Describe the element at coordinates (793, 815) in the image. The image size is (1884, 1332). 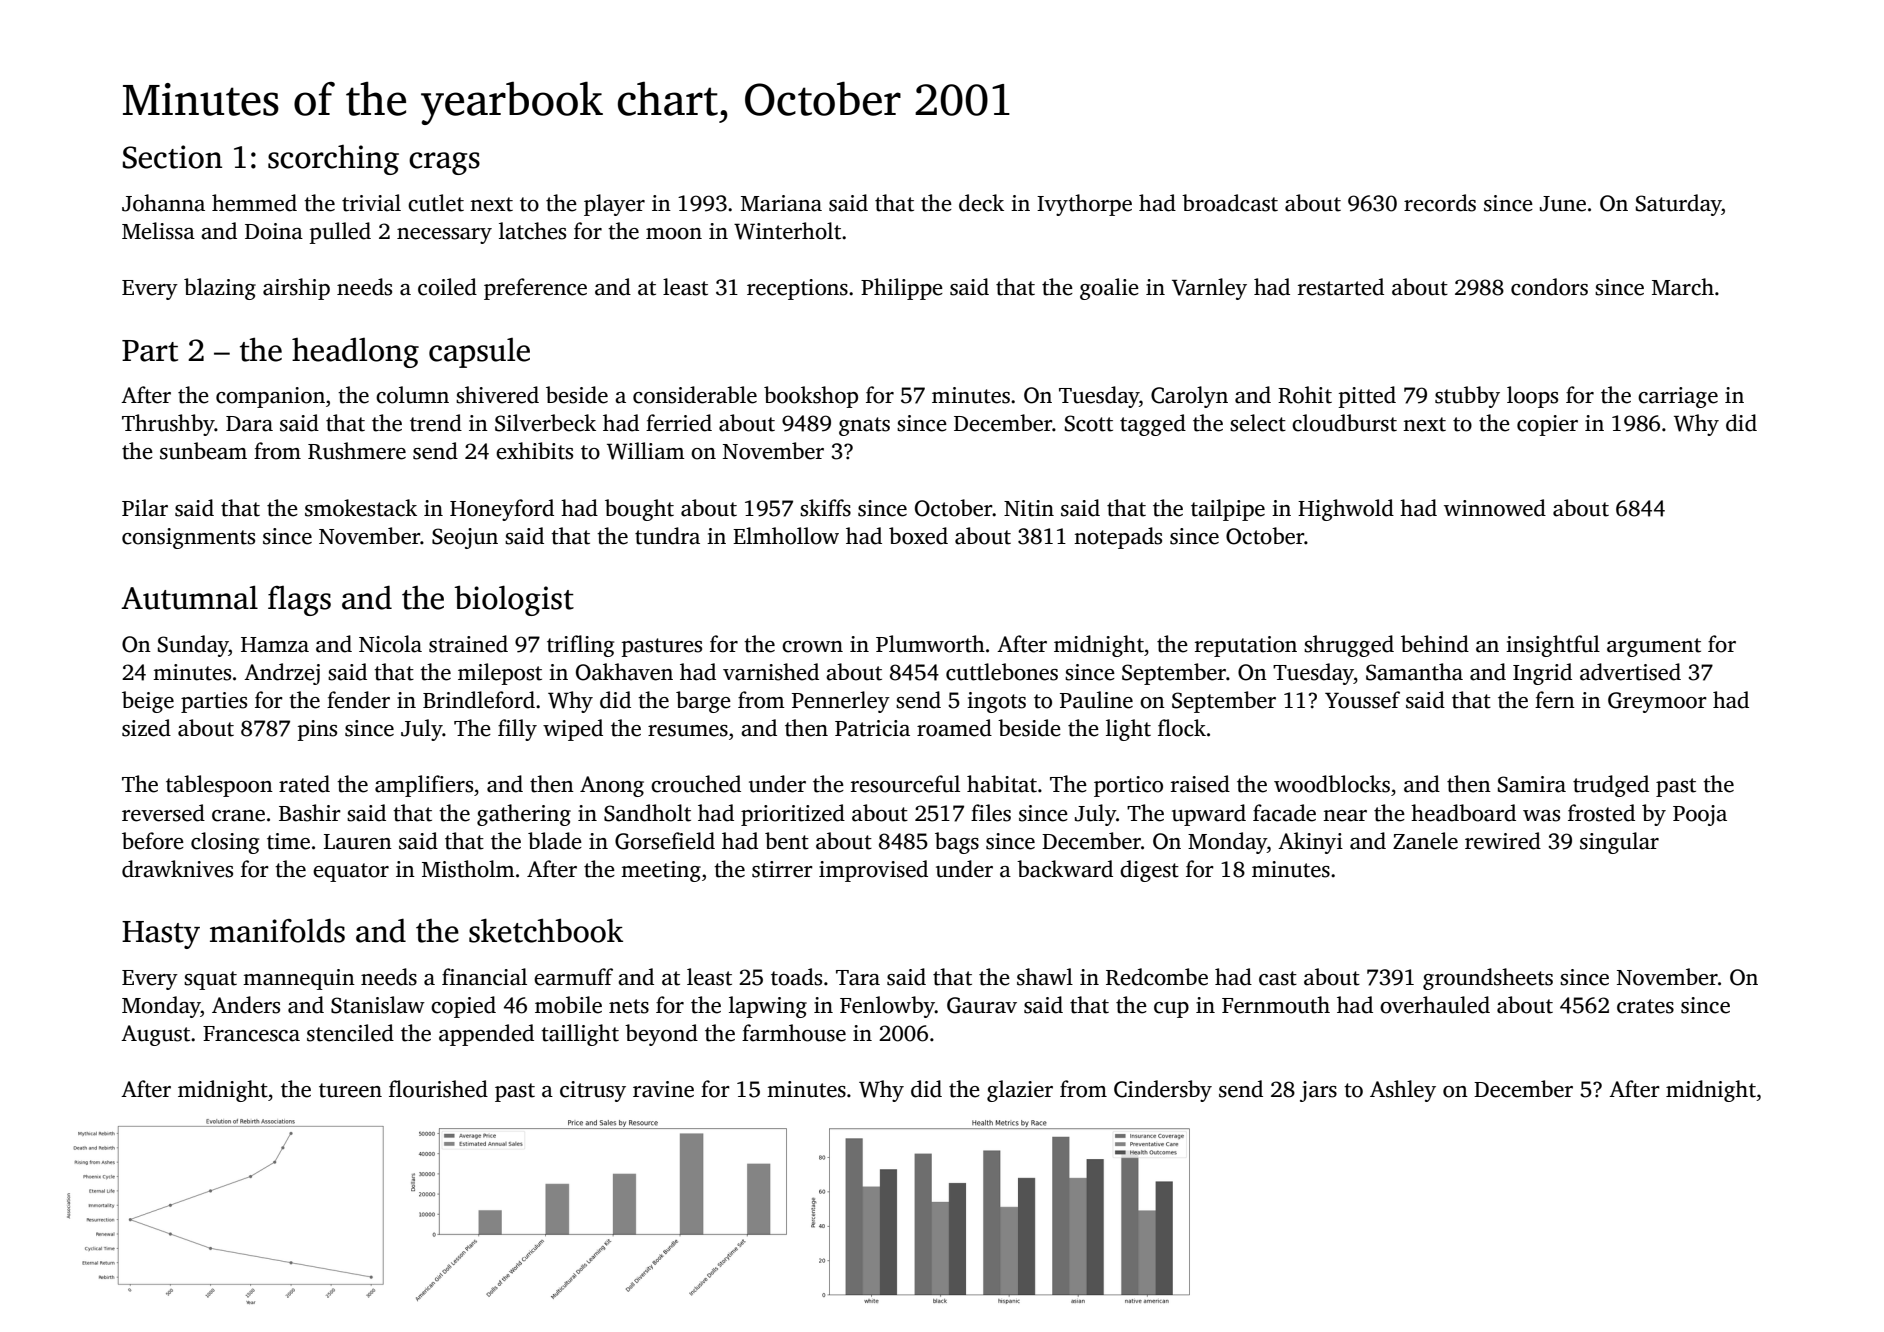
I see `prioritized` at that location.
